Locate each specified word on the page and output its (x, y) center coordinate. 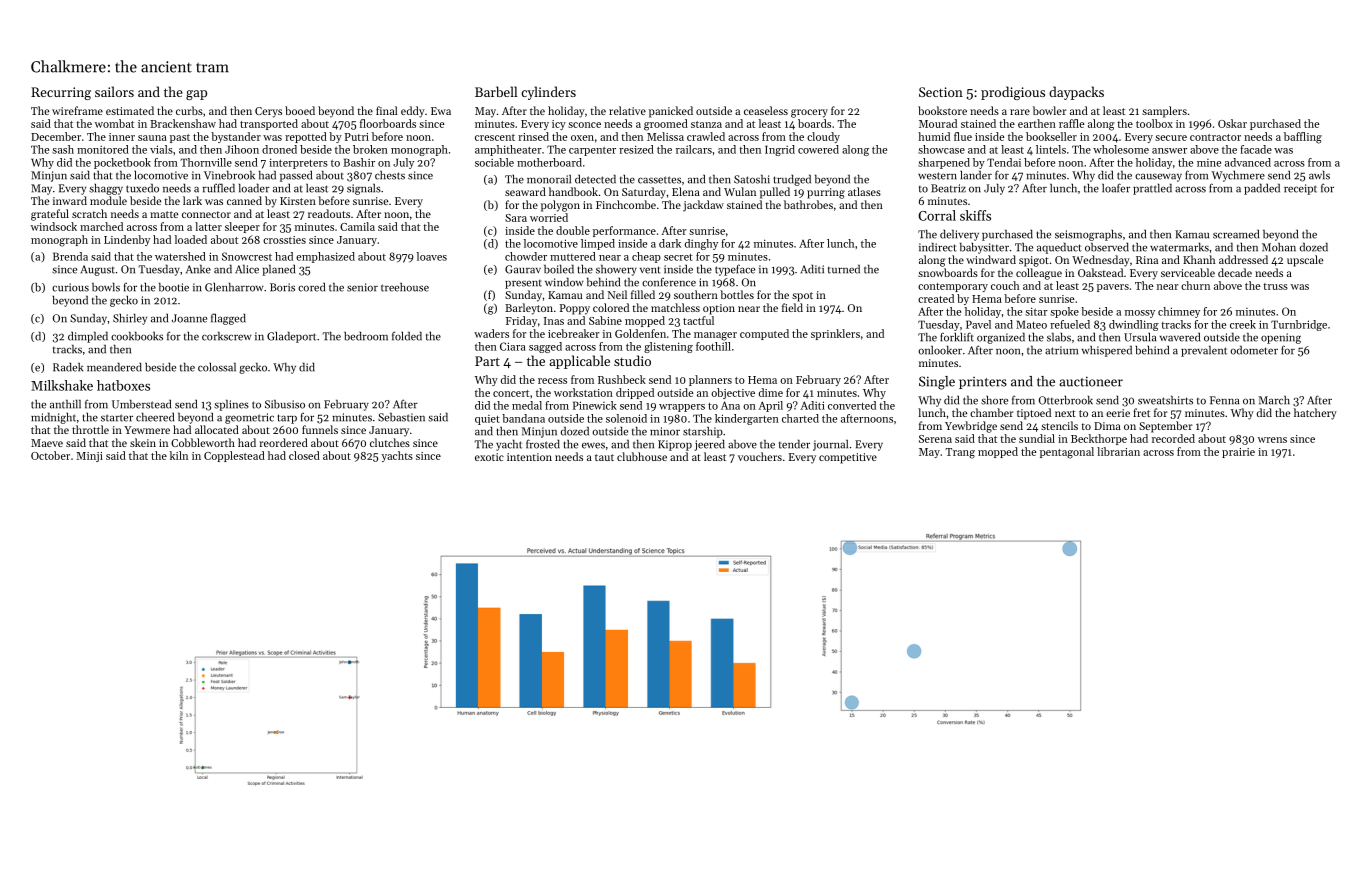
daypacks (1076, 93)
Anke (198, 269)
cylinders (548, 93)
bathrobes (808, 204)
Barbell (496, 91)
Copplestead (234, 456)
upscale (1305, 261)
